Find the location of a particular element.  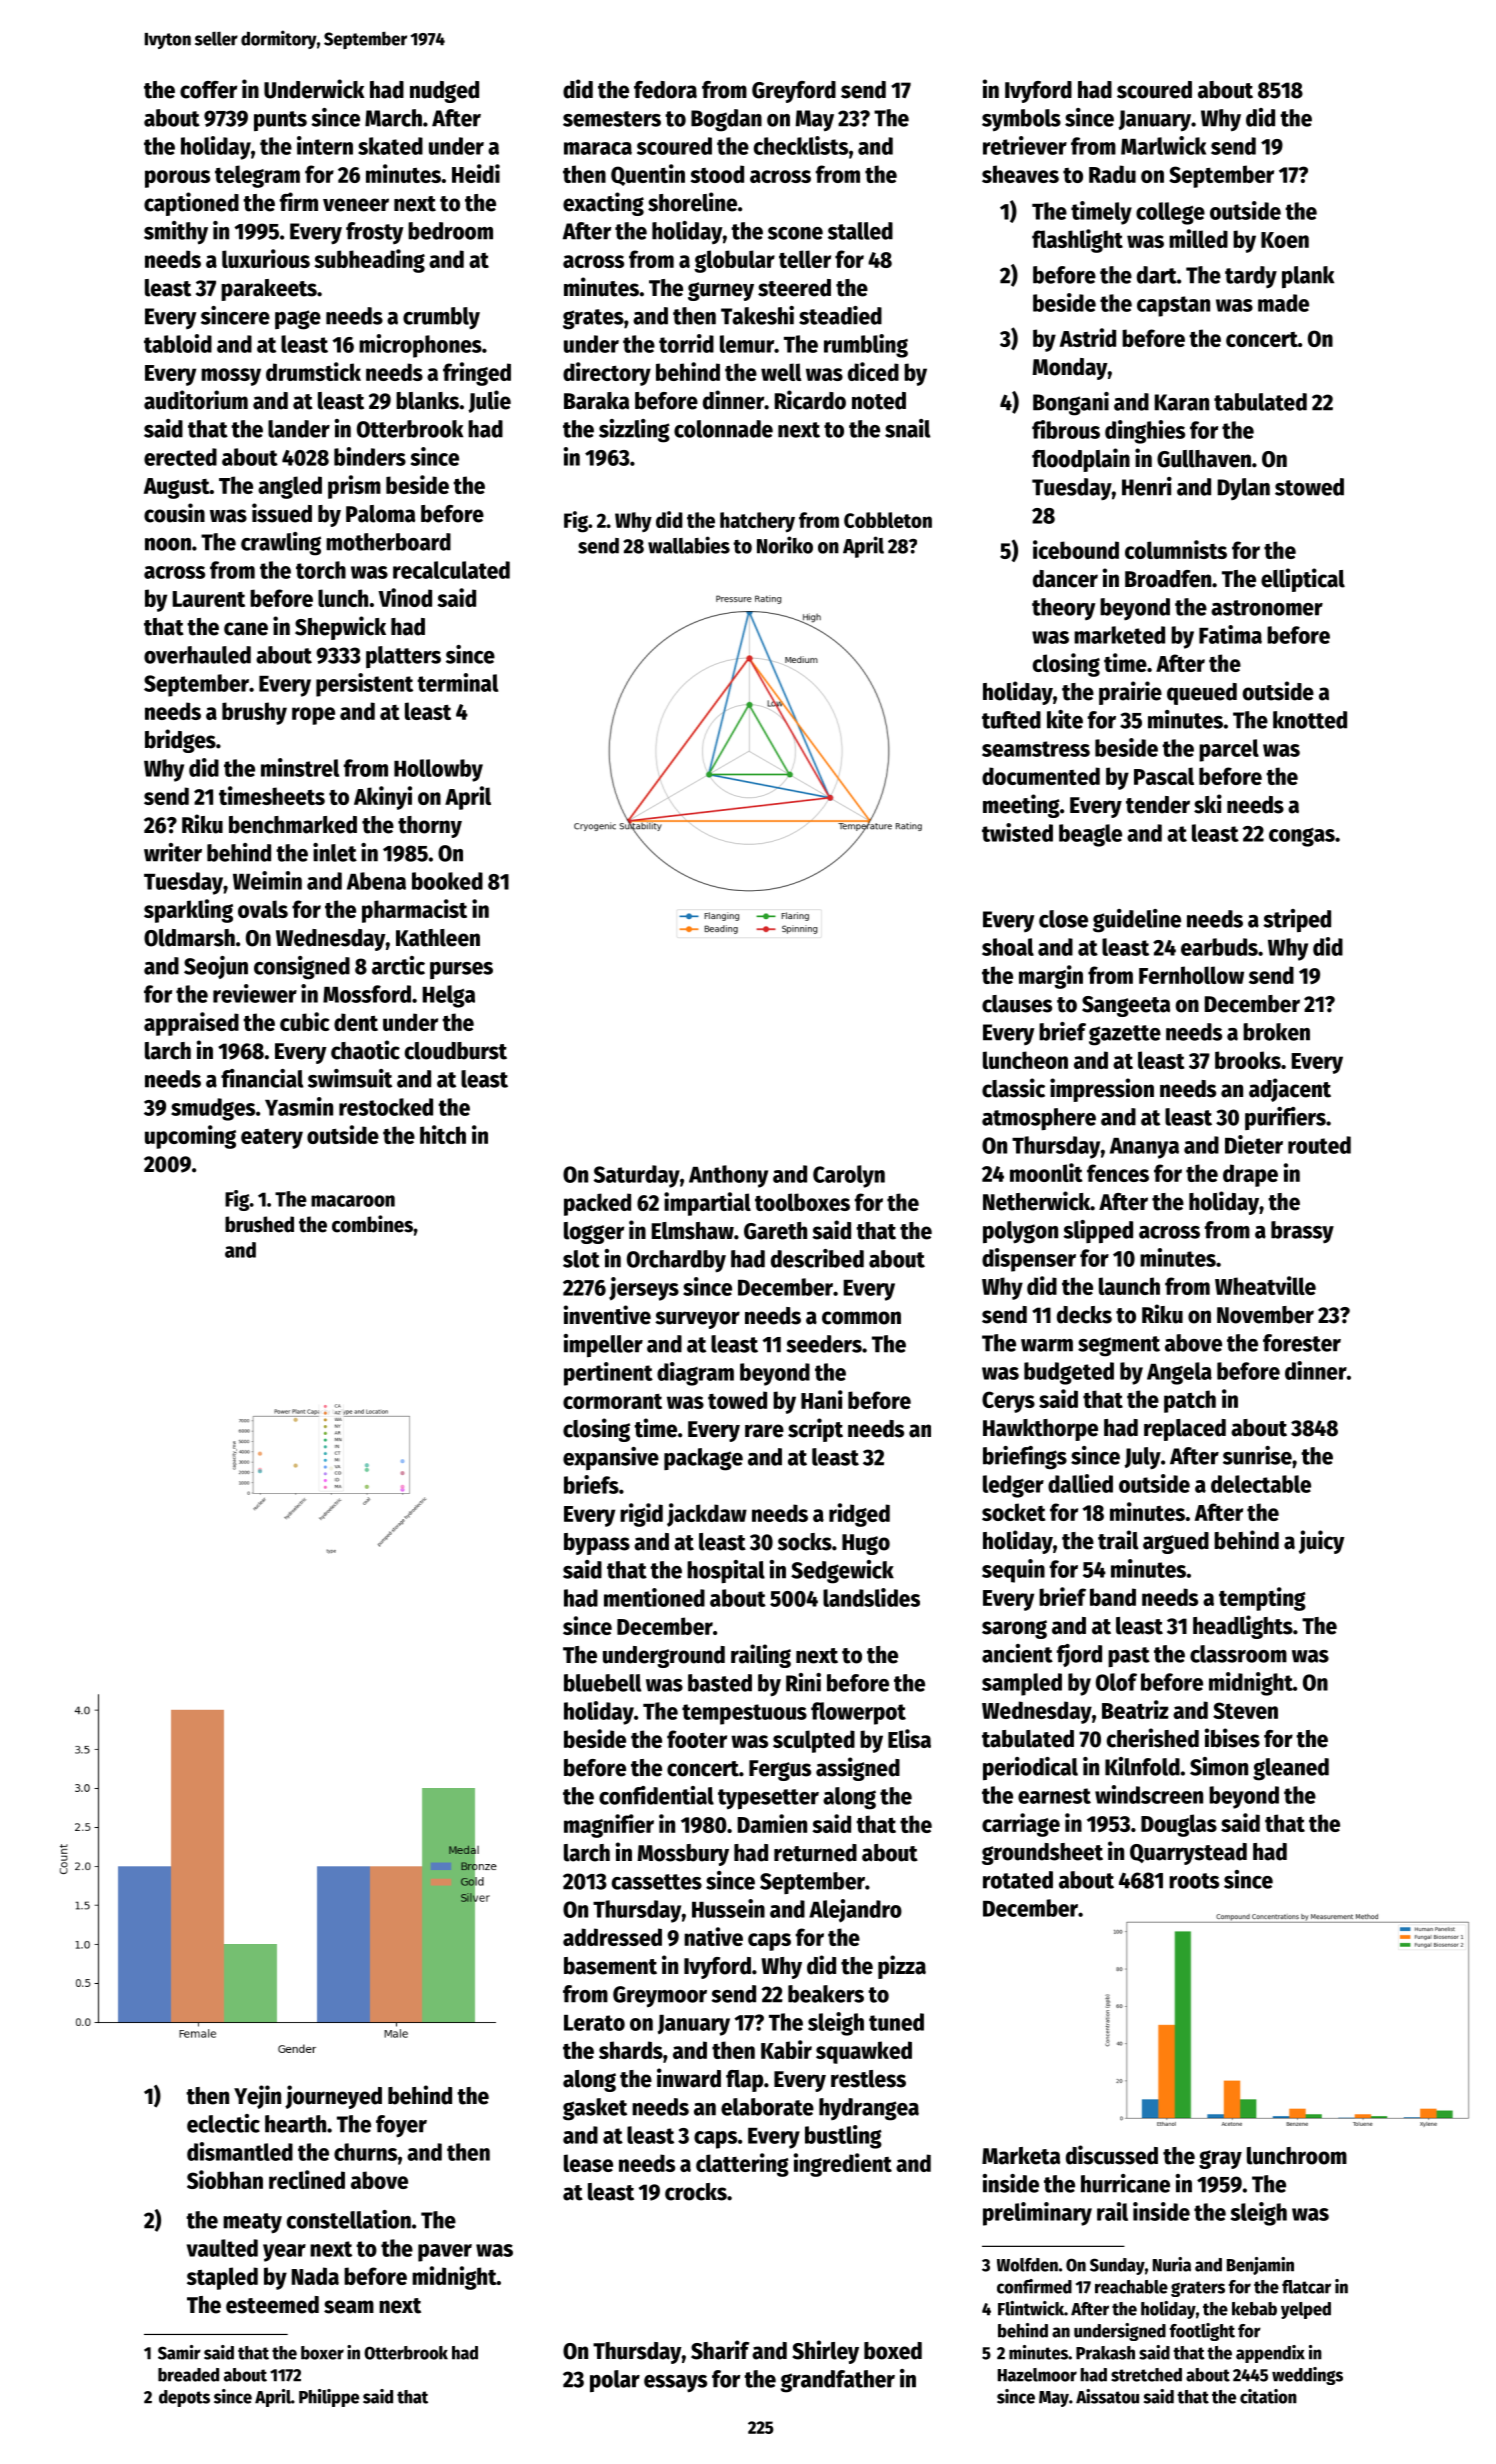

flashlight is located at coordinates (1077, 241).
